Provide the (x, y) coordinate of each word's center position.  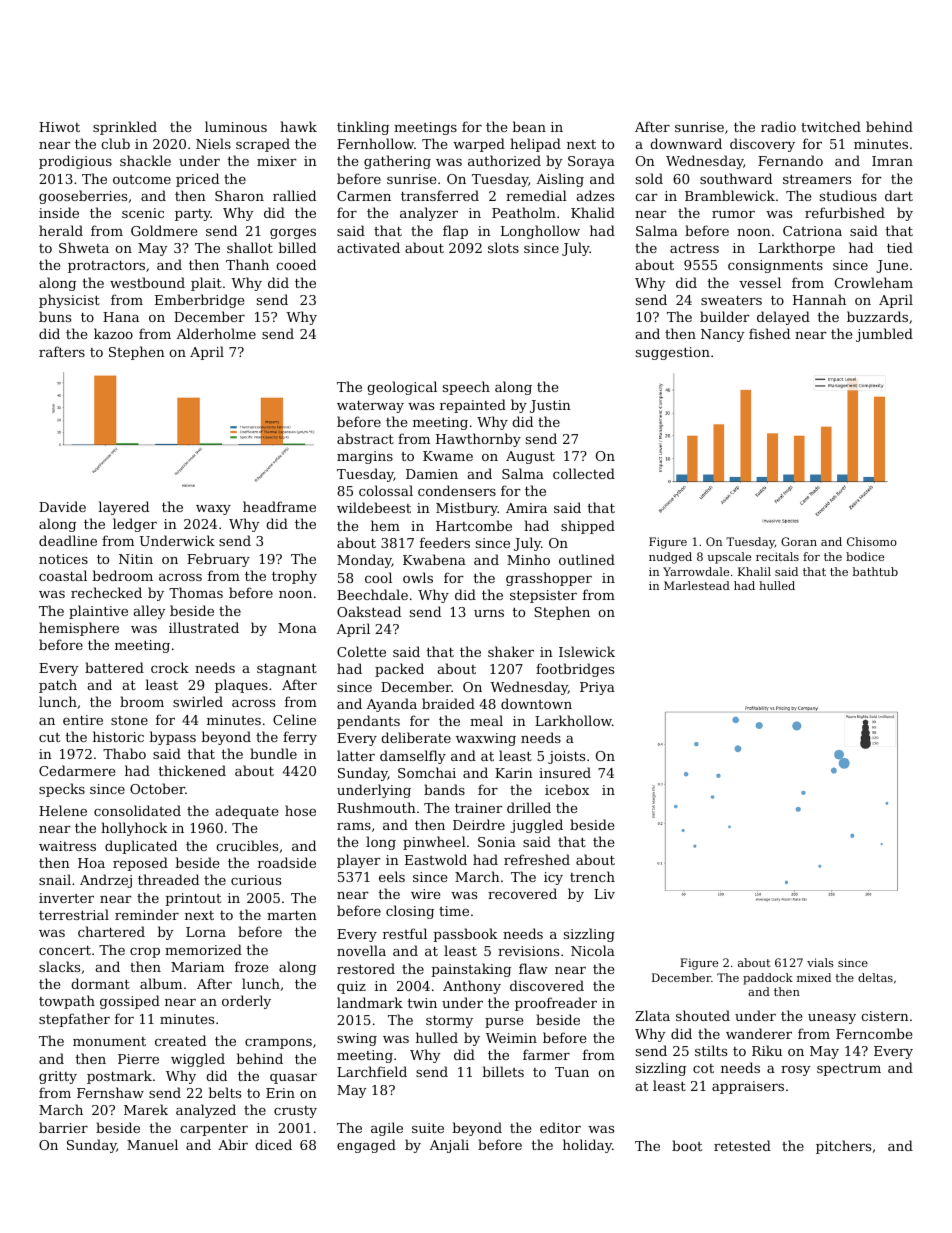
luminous (236, 126)
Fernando (790, 160)
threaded (168, 879)
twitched (831, 126)
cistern (885, 1016)
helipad (535, 145)
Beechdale (372, 594)
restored (366, 968)
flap (455, 232)
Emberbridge (199, 301)
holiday (587, 1146)
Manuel (152, 1144)
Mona (297, 628)
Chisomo (872, 541)
